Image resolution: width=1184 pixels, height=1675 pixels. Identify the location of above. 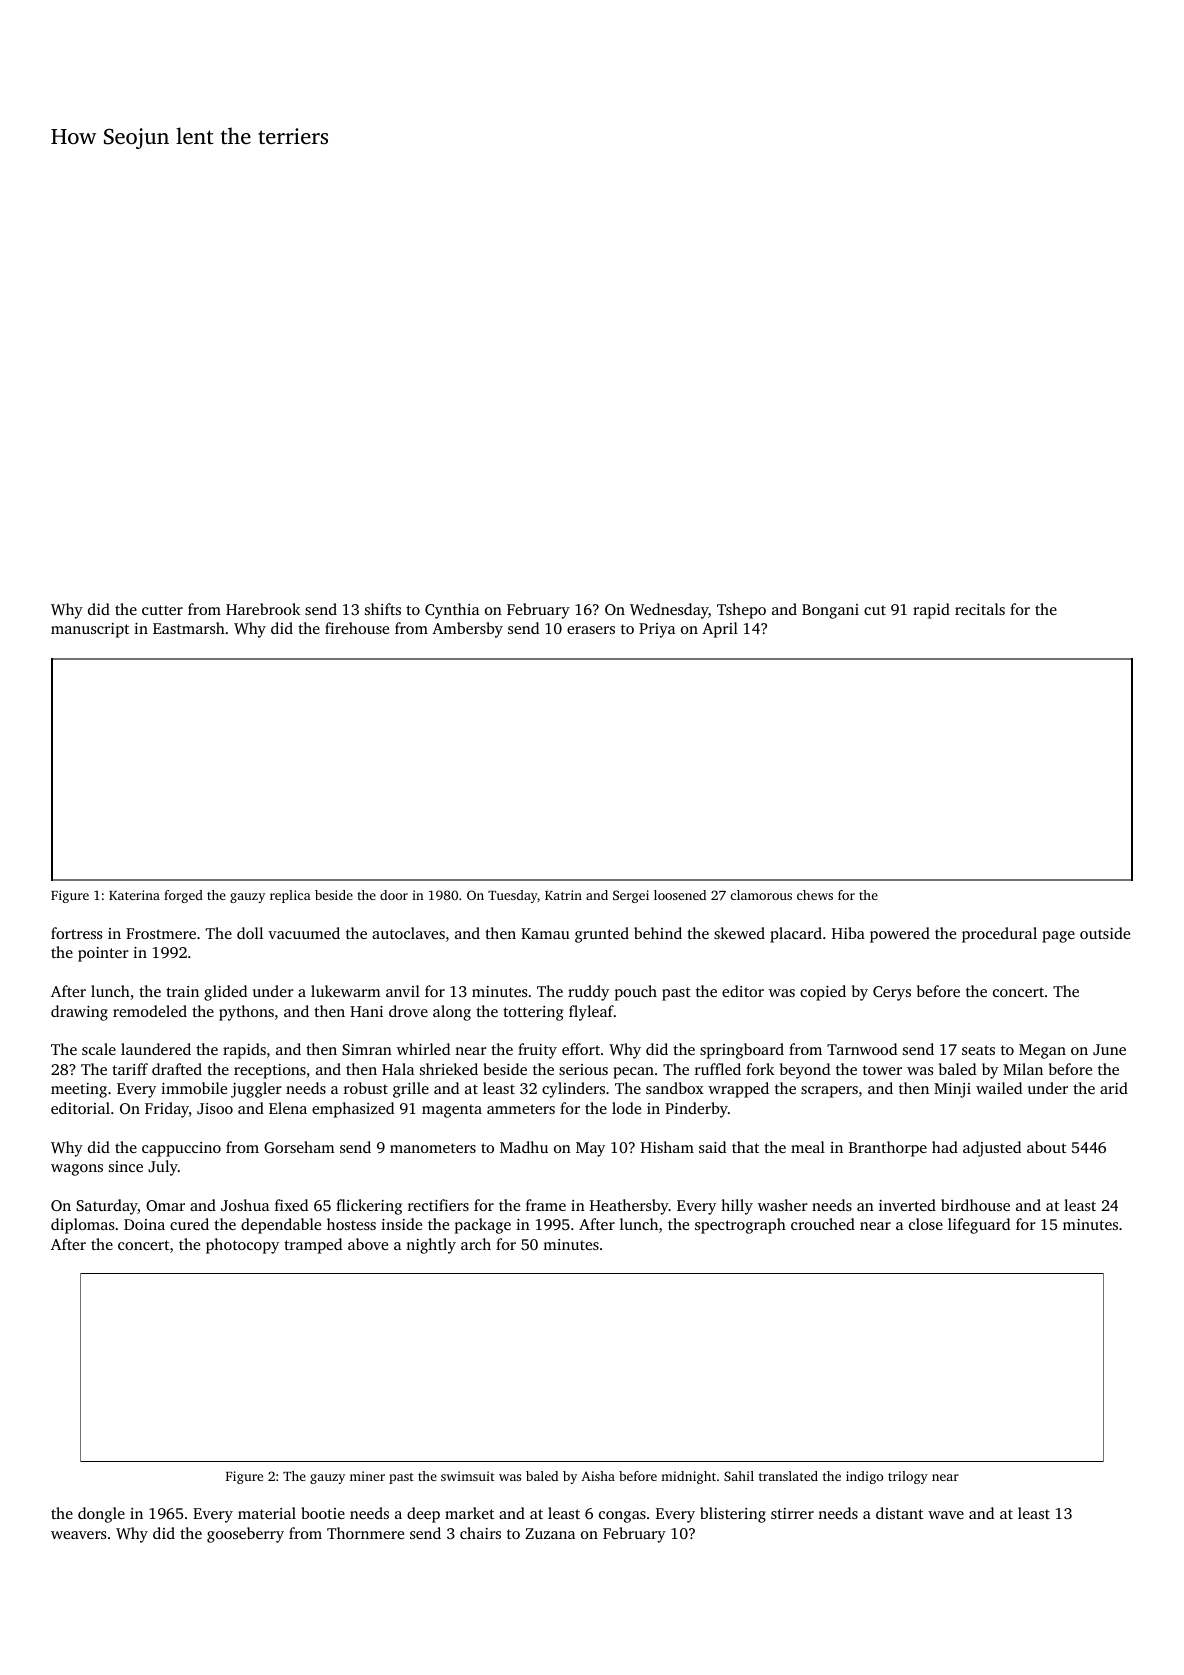
(368, 1244).
